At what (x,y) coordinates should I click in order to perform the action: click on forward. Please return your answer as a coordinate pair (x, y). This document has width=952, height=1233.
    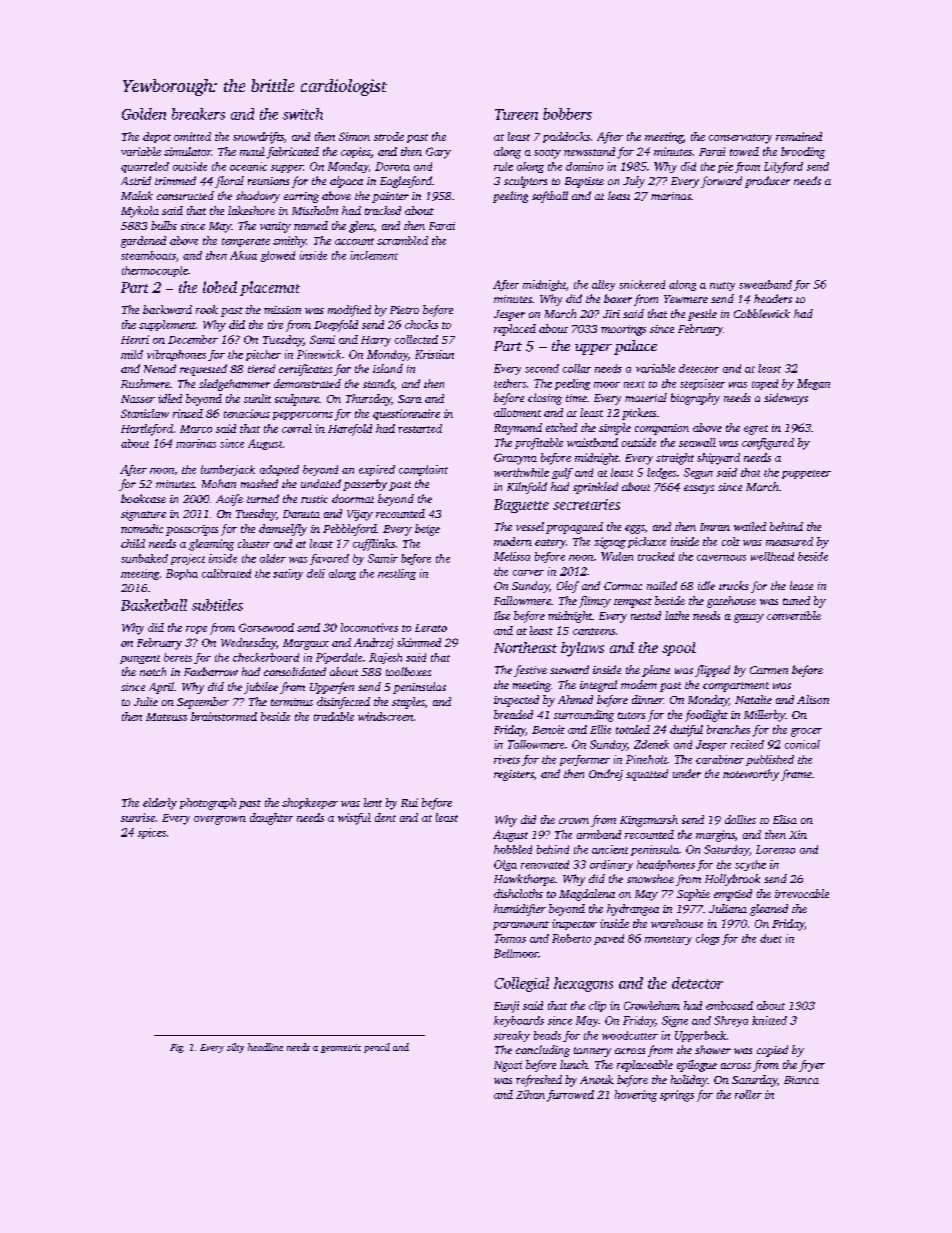
    Looking at the image, I should click on (721, 182).
